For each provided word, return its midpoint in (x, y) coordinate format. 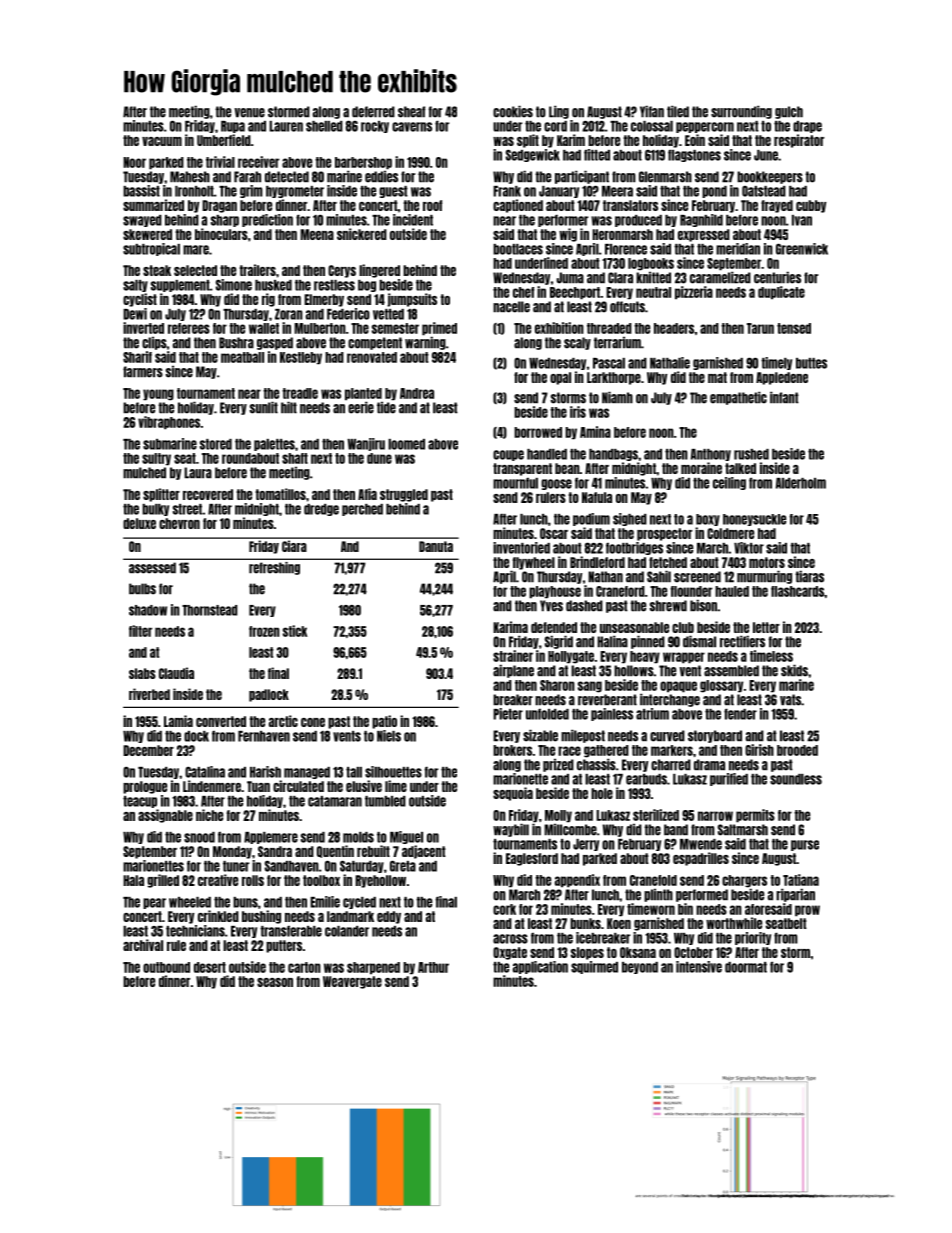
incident (413, 220)
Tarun (760, 328)
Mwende (701, 844)
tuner (236, 866)
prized (558, 765)
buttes (811, 363)
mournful (515, 483)
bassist (141, 191)
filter (140, 631)
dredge (321, 510)
